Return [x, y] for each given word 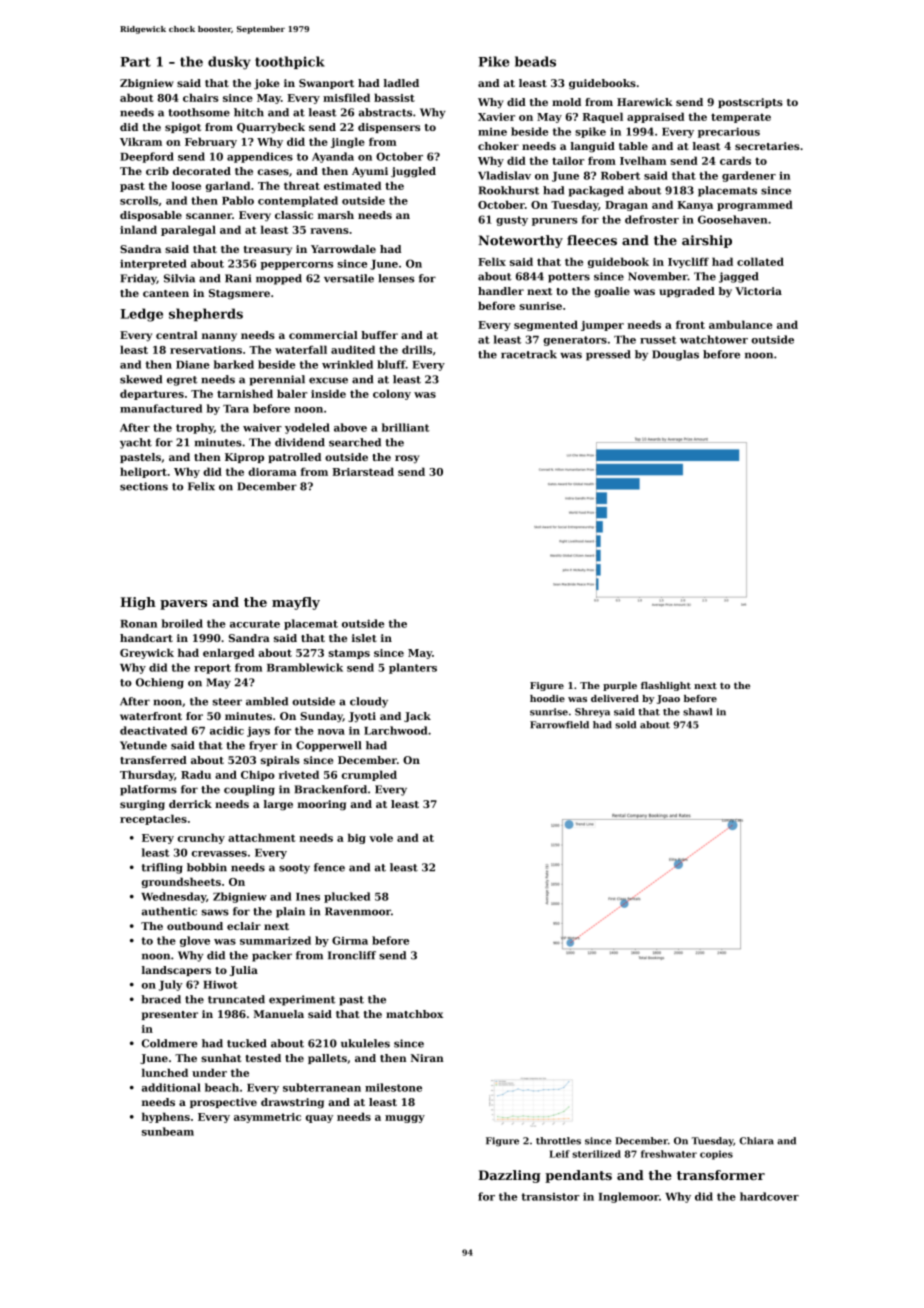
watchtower [714, 339]
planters [413, 668]
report [212, 669]
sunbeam [168, 1131]
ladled [401, 83]
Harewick [645, 102]
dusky [229, 63]
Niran [427, 1058]
